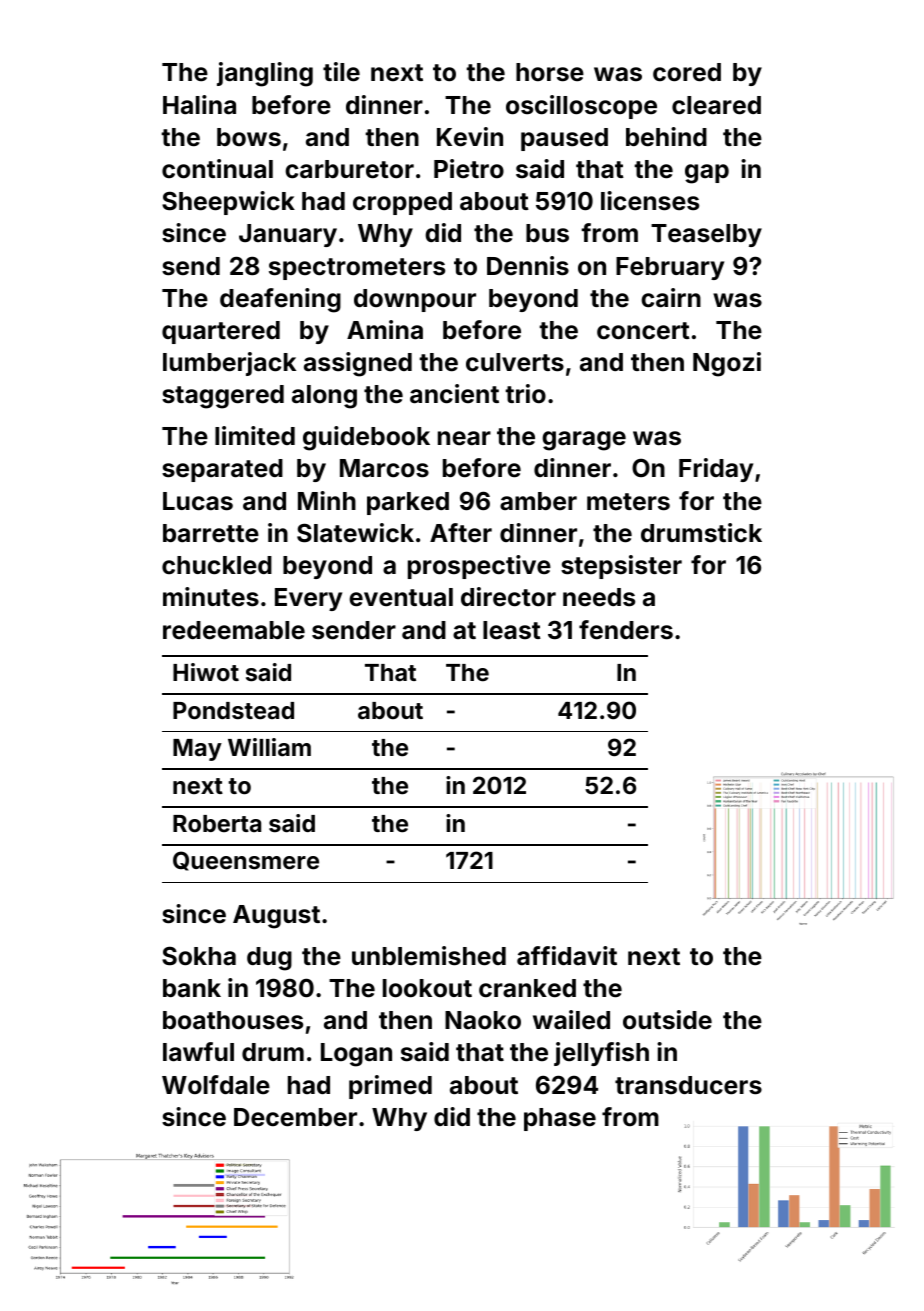  Describe the element at coordinates (217, 169) in the document. I see `continual` at that location.
